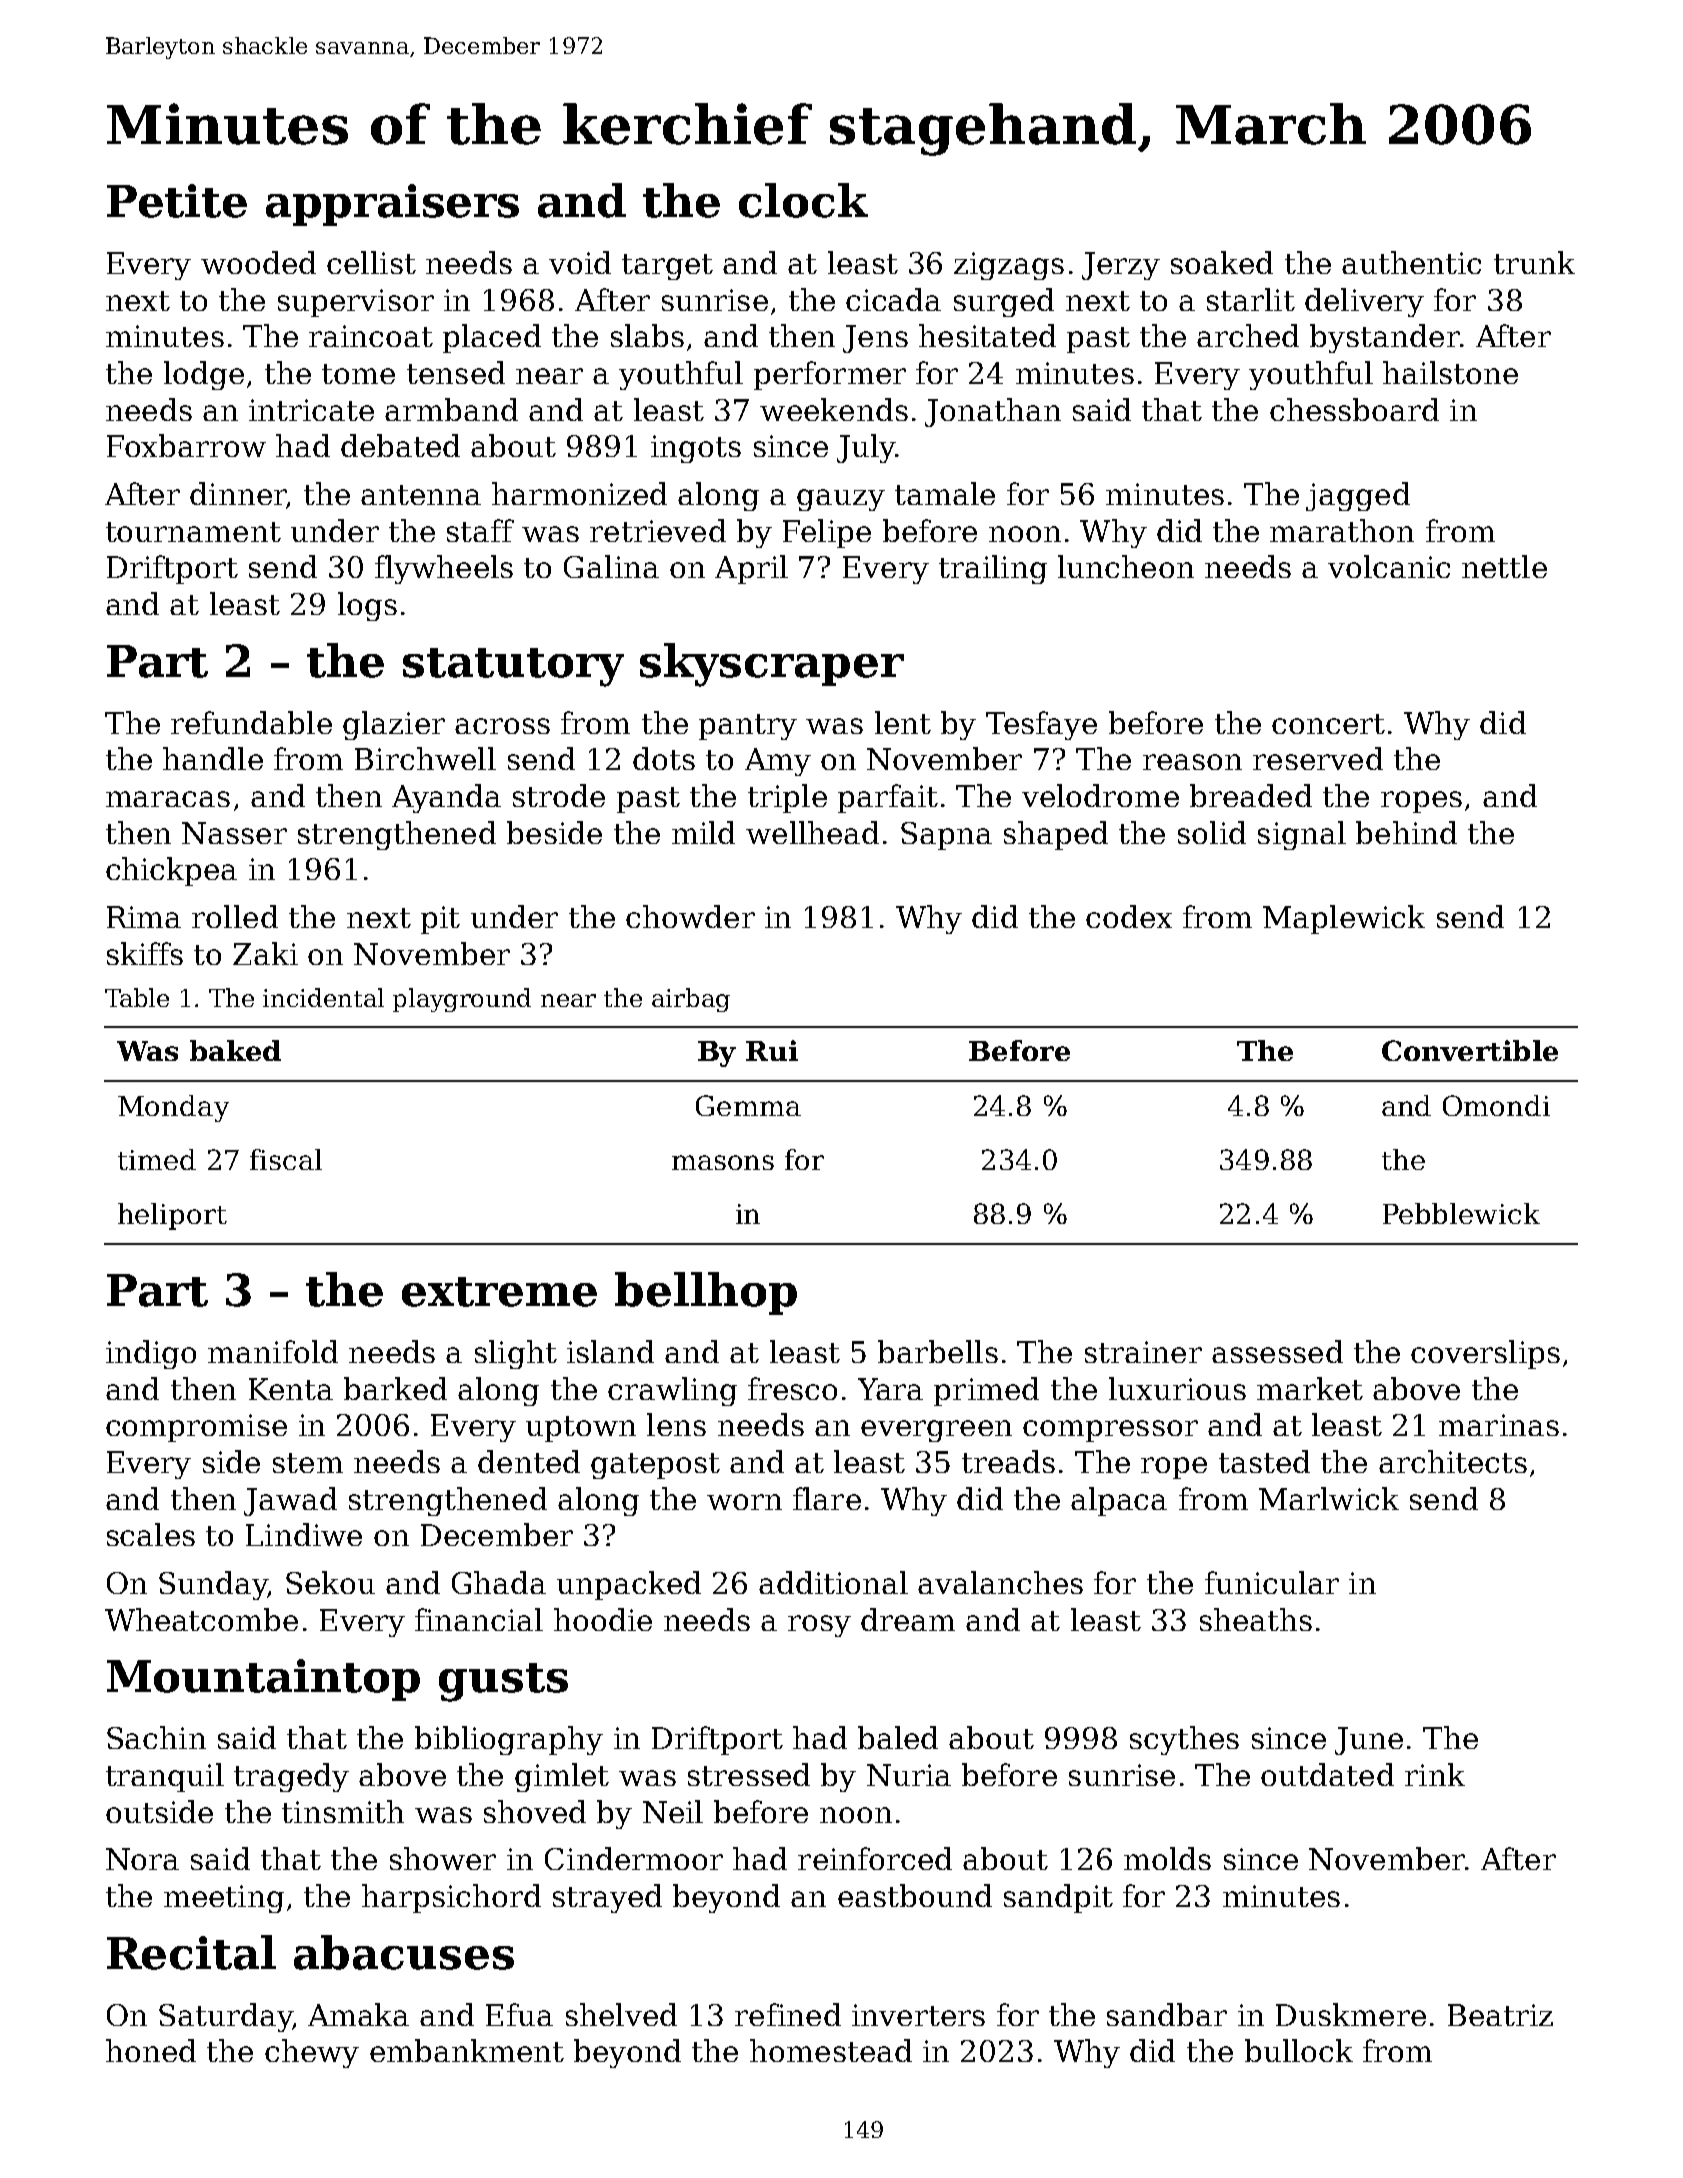 This screenshot has height=2178, width=1683. Describe the element at coordinates (938, 1351) in the screenshot. I see `barbells` at that location.
